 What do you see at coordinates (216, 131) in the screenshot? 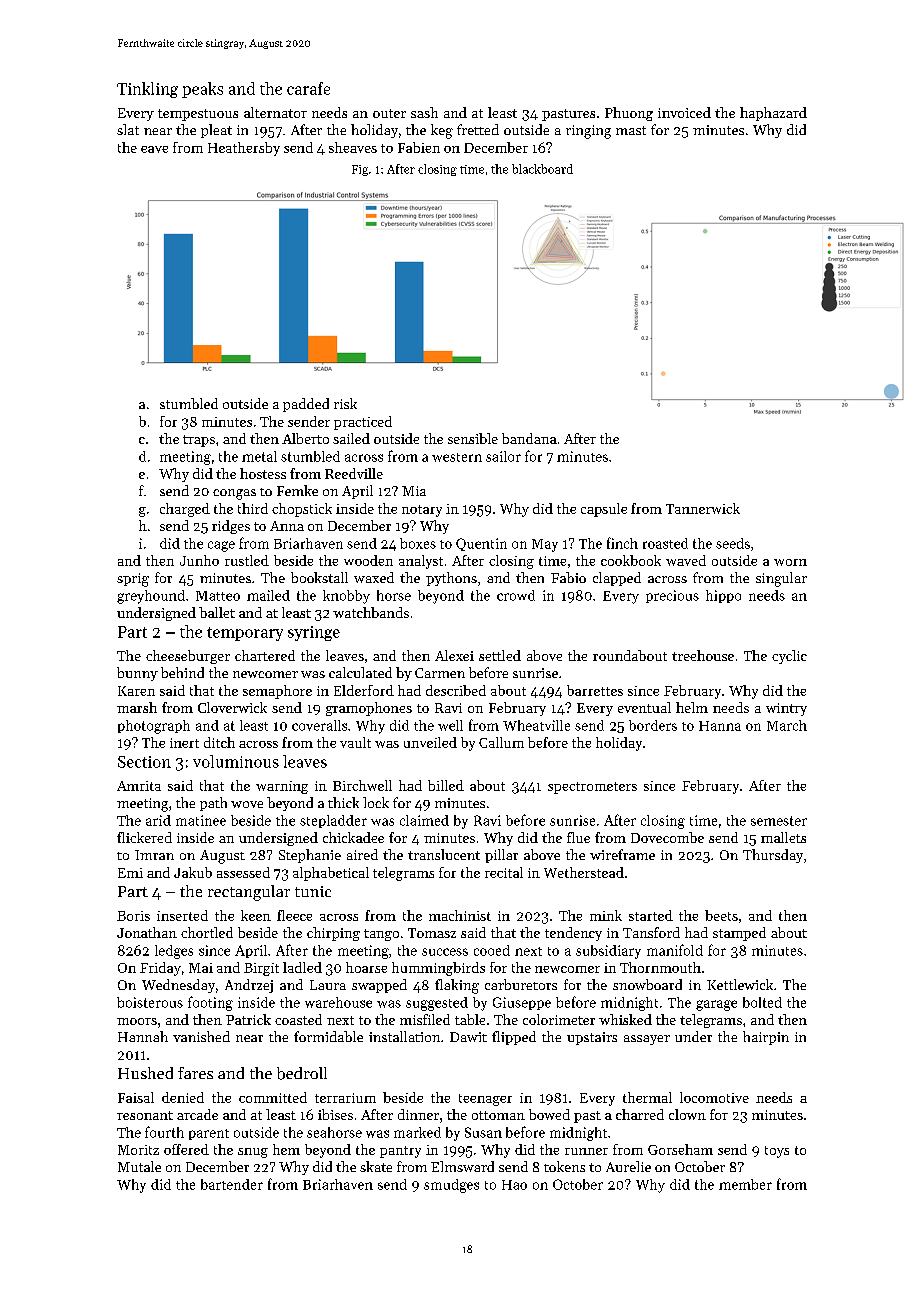
I see `pleat` at bounding box center [216, 131].
